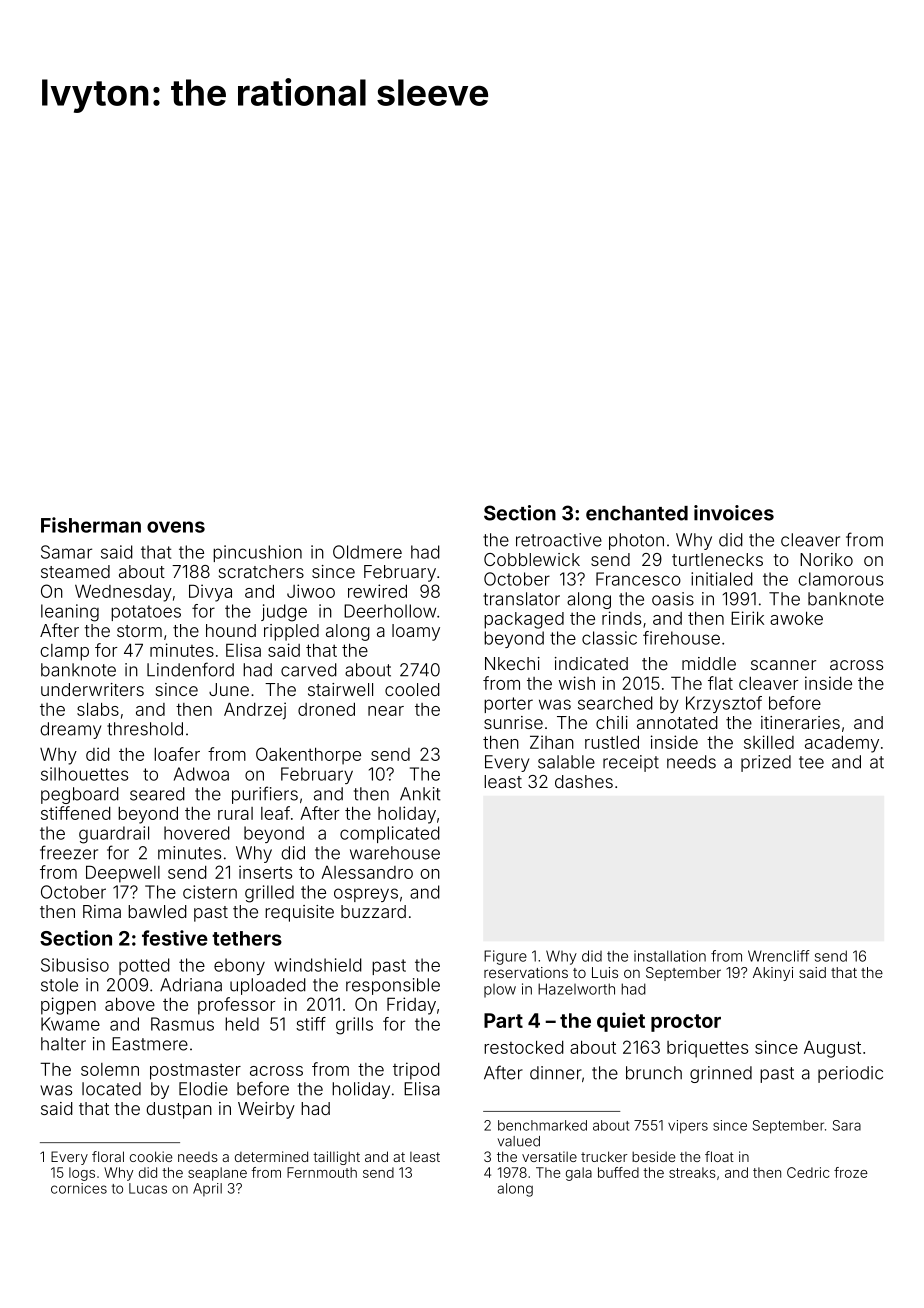 The image size is (924, 1308). Describe the element at coordinates (150, 1044) in the image. I see `Eastmere` at that location.
